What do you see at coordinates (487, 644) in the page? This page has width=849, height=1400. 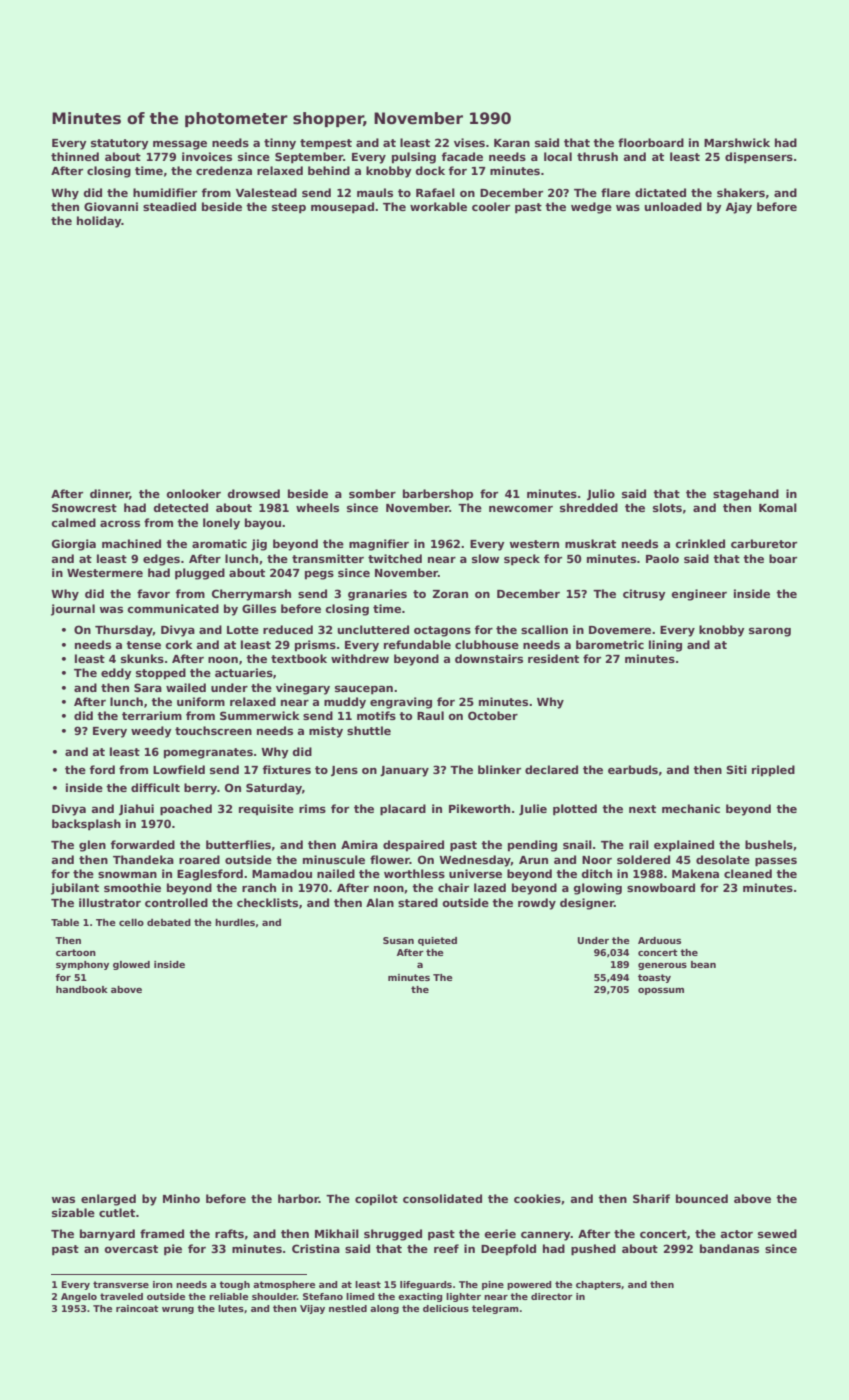 I see `clubhouse` at bounding box center [487, 644].
